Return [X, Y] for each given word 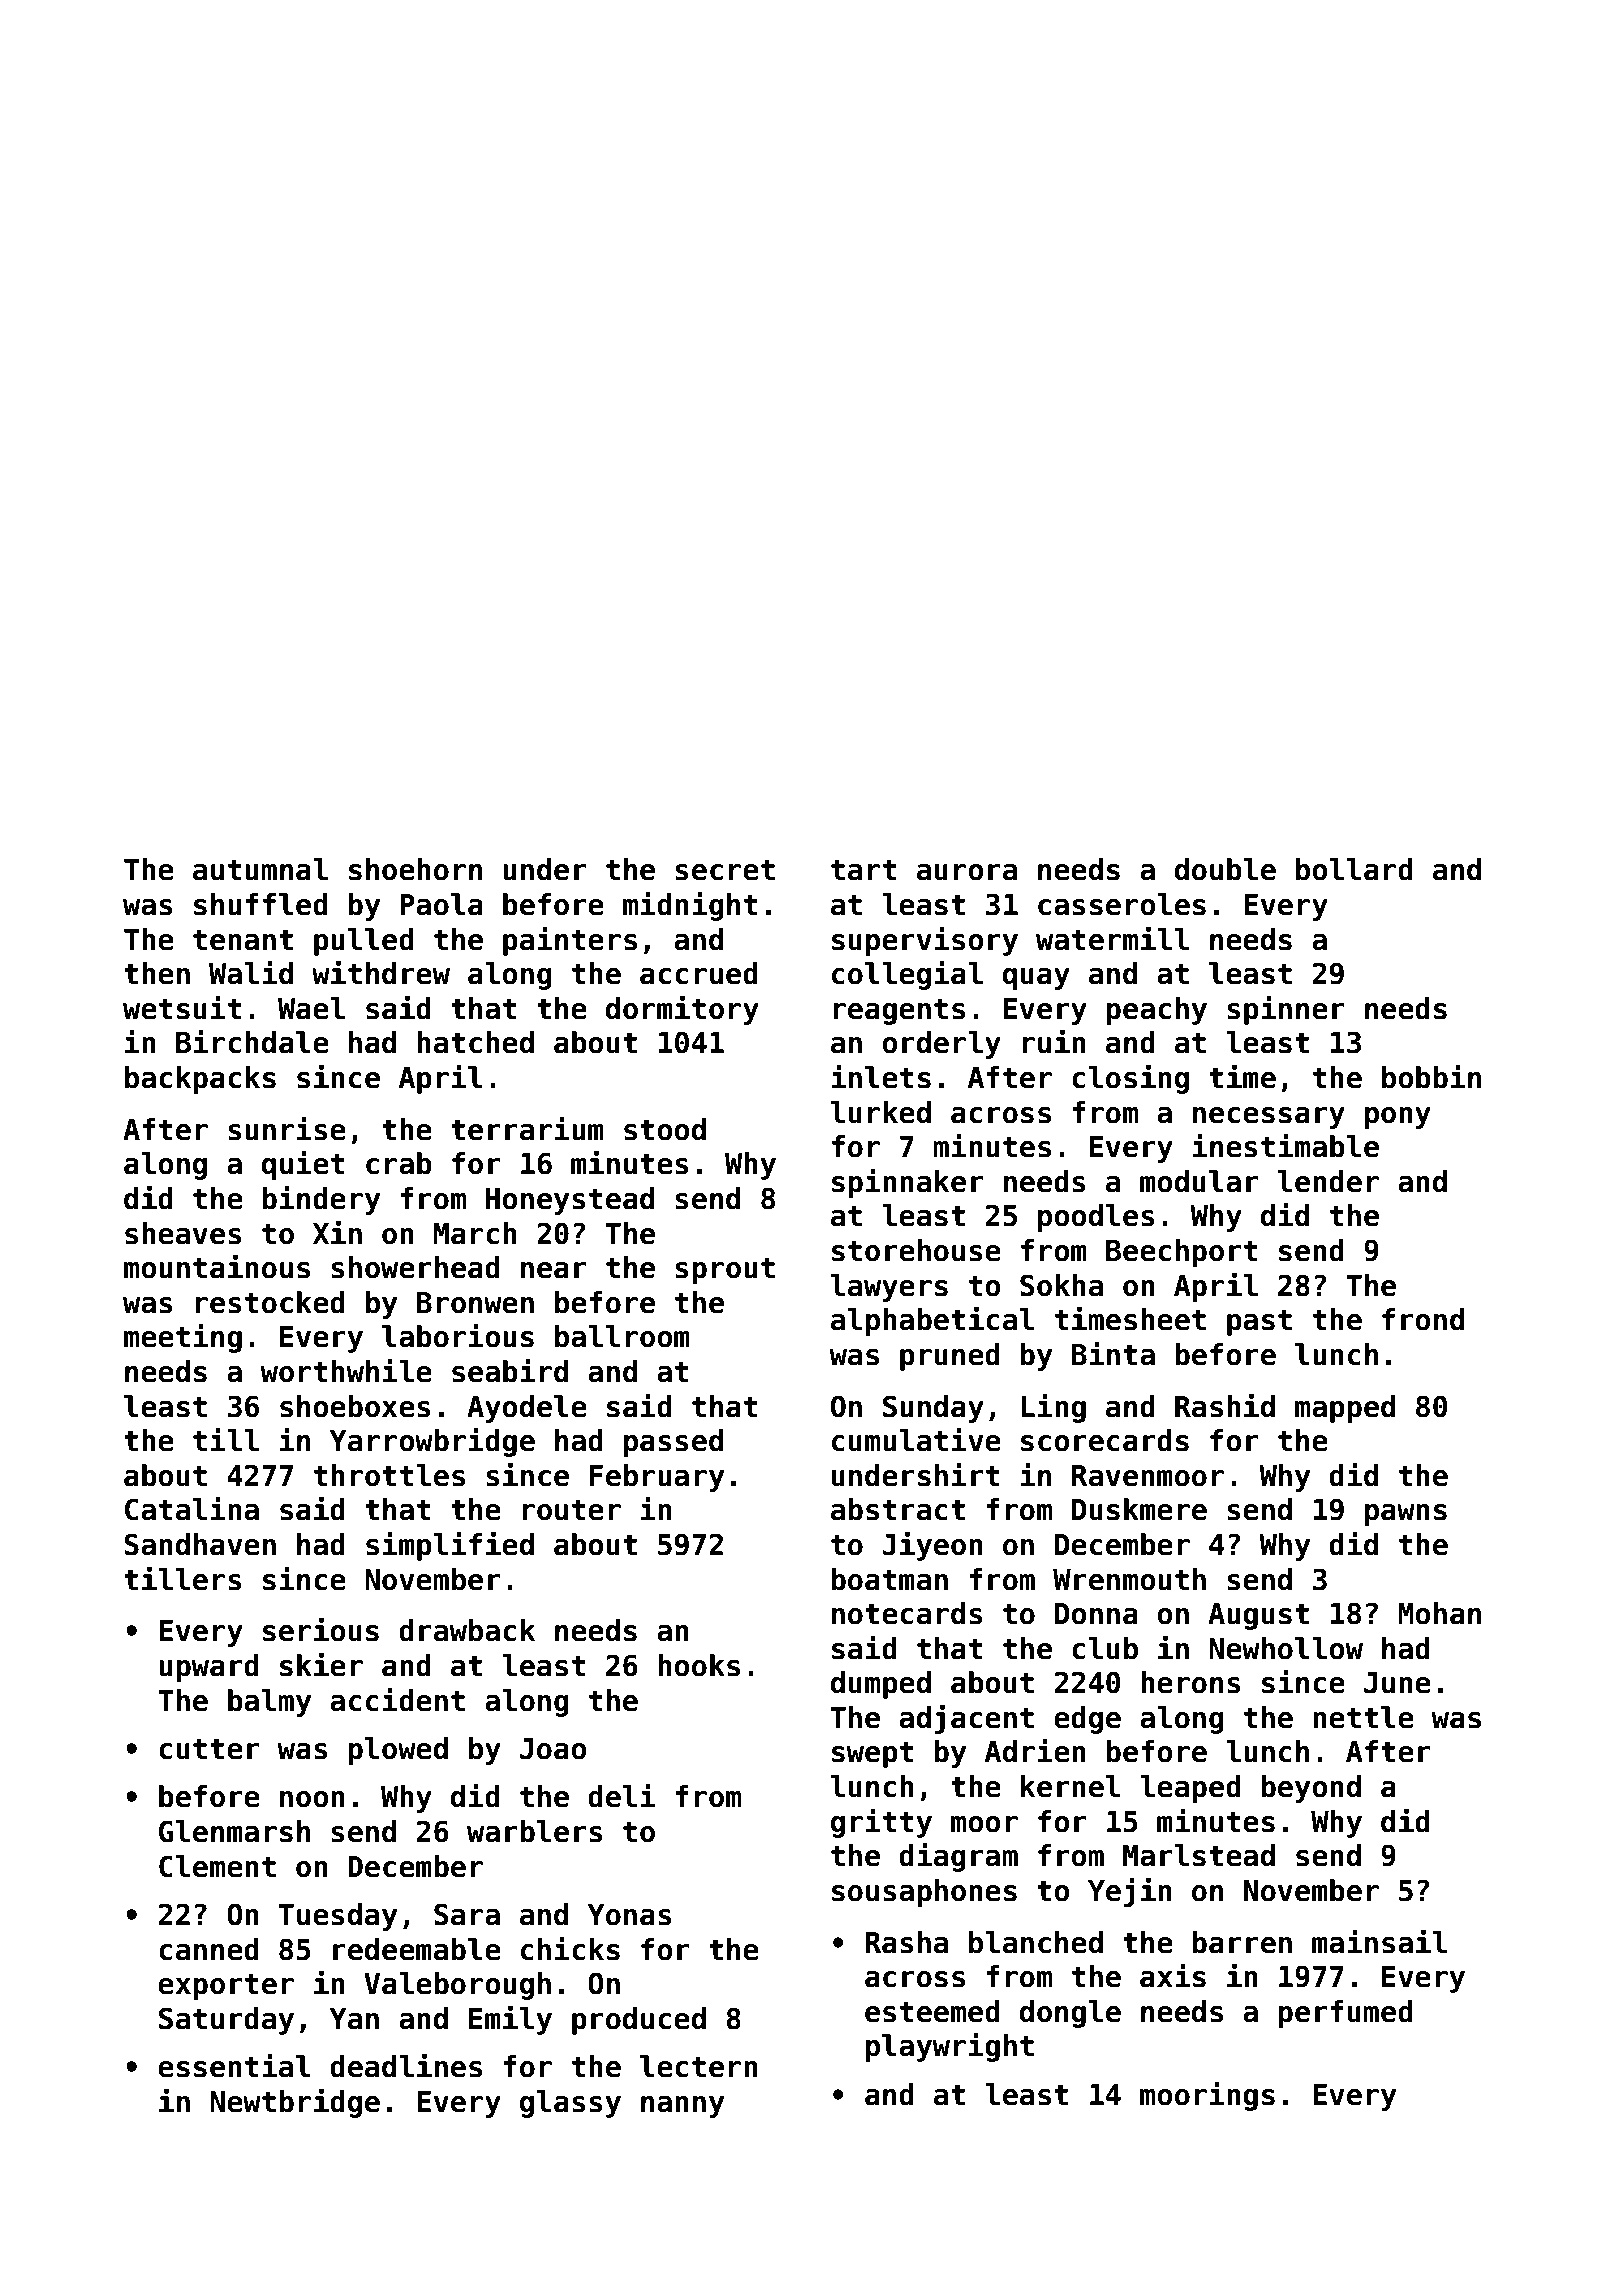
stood [665, 1129]
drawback [467, 1630]
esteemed [932, 2011]
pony [1398, 1118]
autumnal [260, 869]
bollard [1354, 869]
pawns [1406, 1515]
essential [234, 2065]
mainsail [1379, 1941]
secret [725, 870]
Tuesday [338, 1917]
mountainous [217, 1266]
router [571, 1510]
